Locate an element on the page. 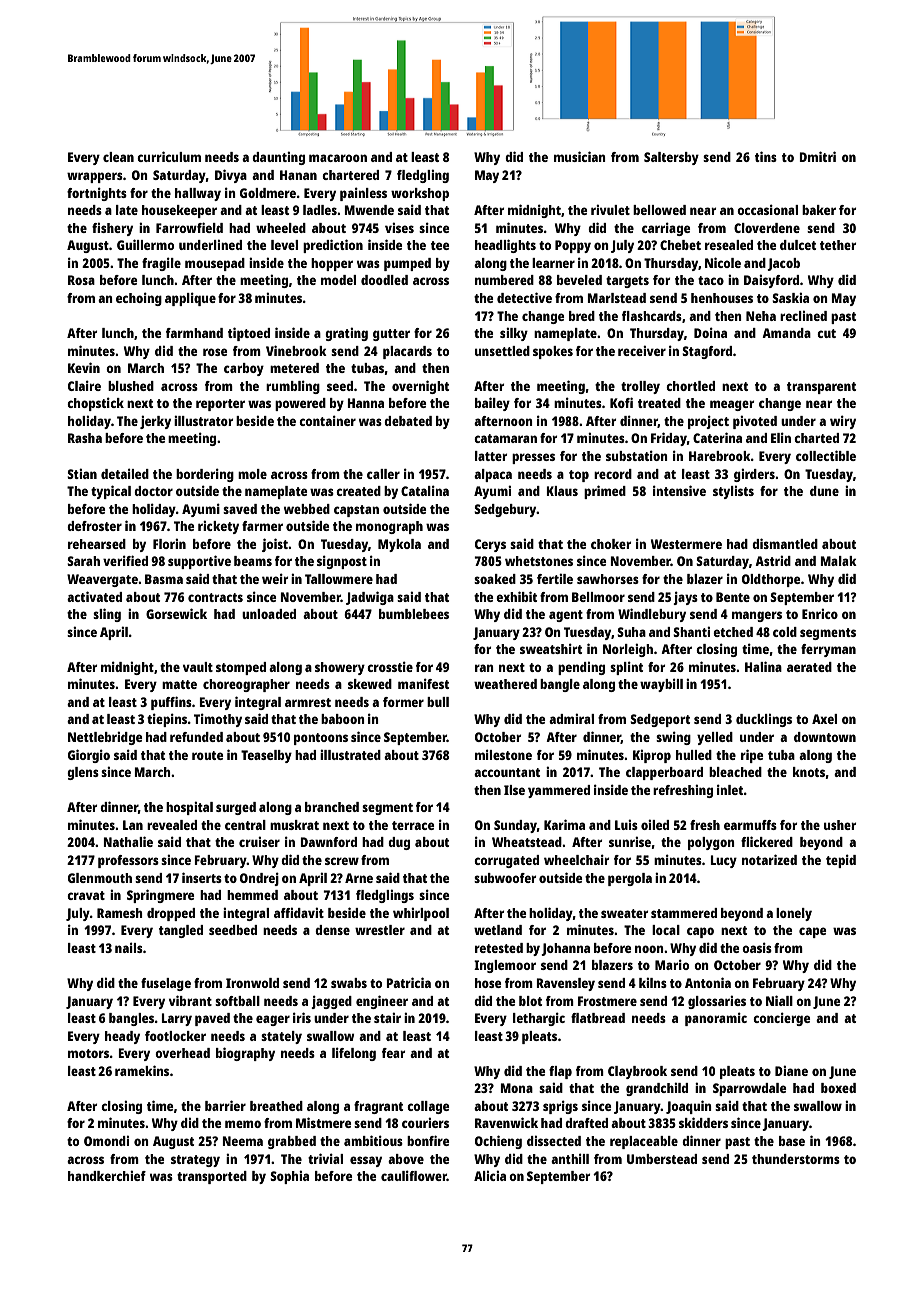 This page has height=1308, width=924. Daisyford is located at coordinates (771, 281).
